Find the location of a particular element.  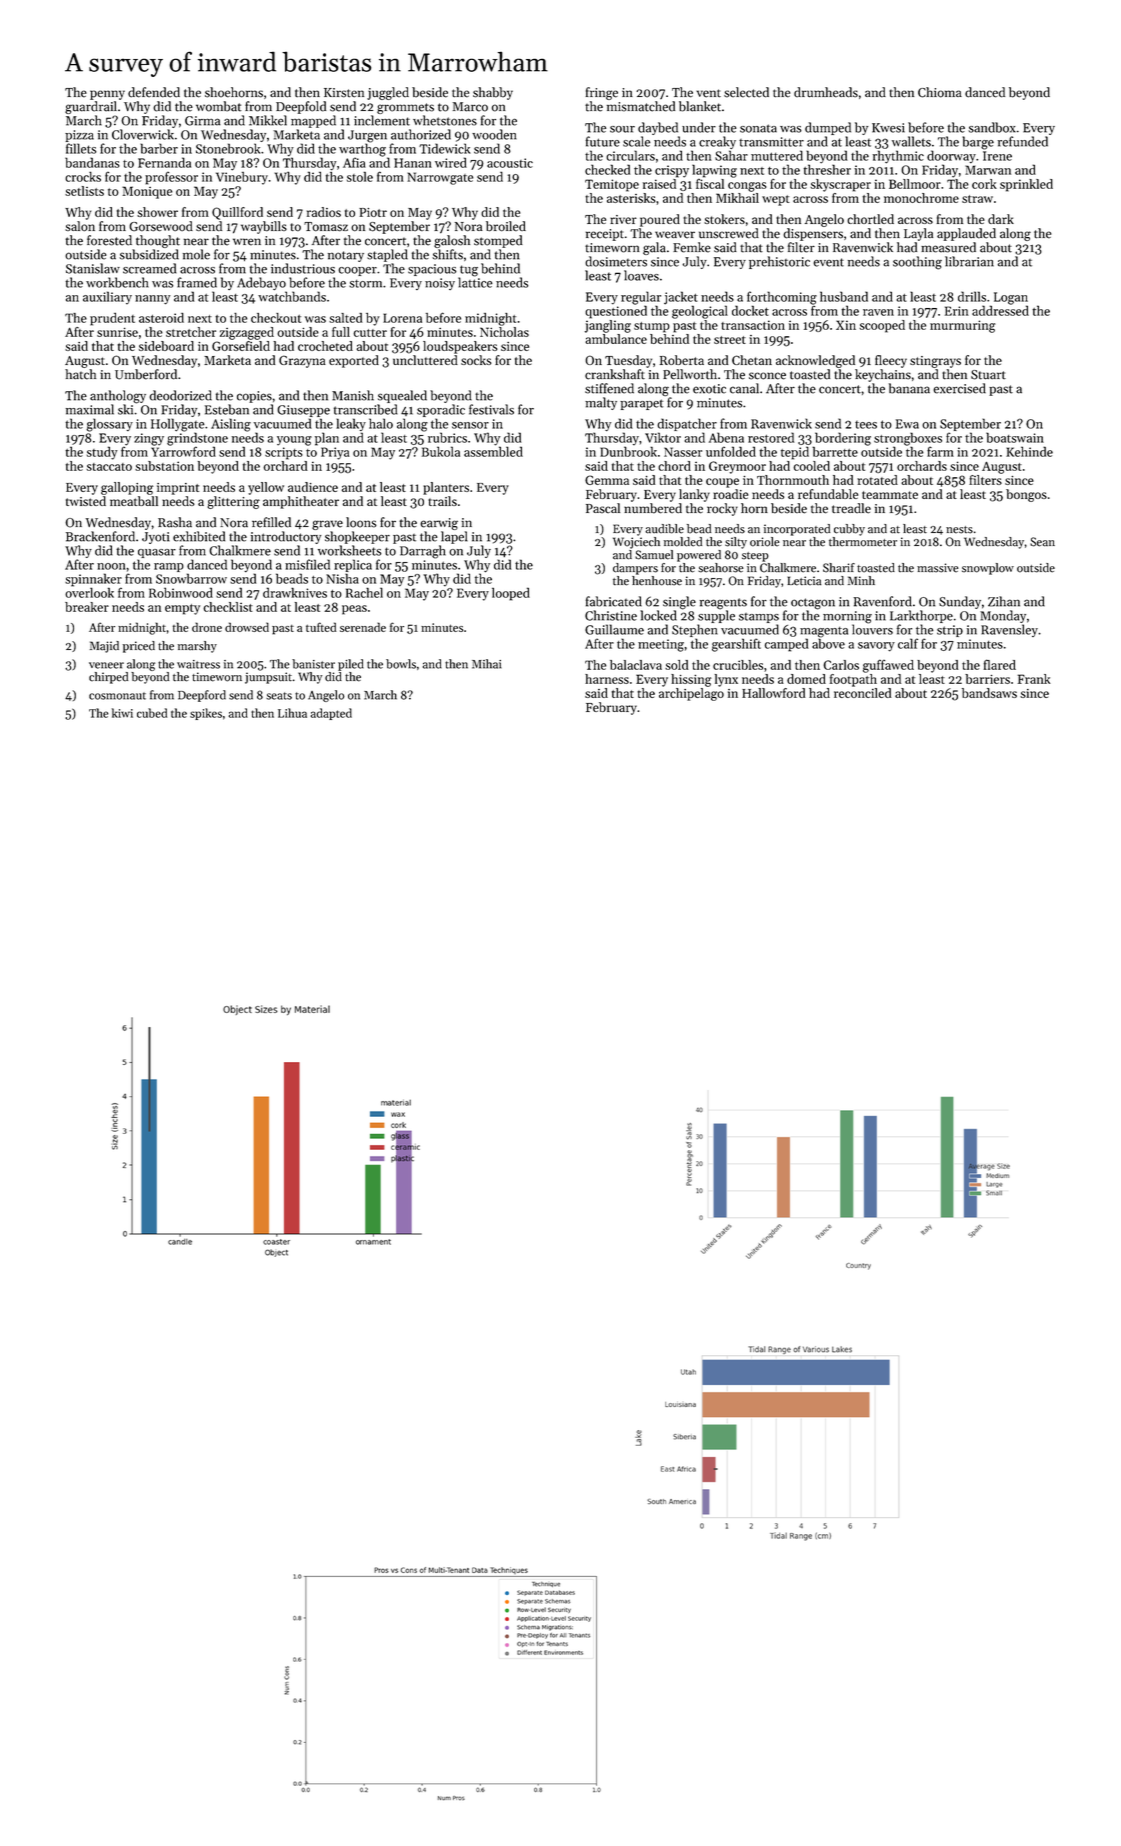

Mihai is located at coordinates (486, 664).
